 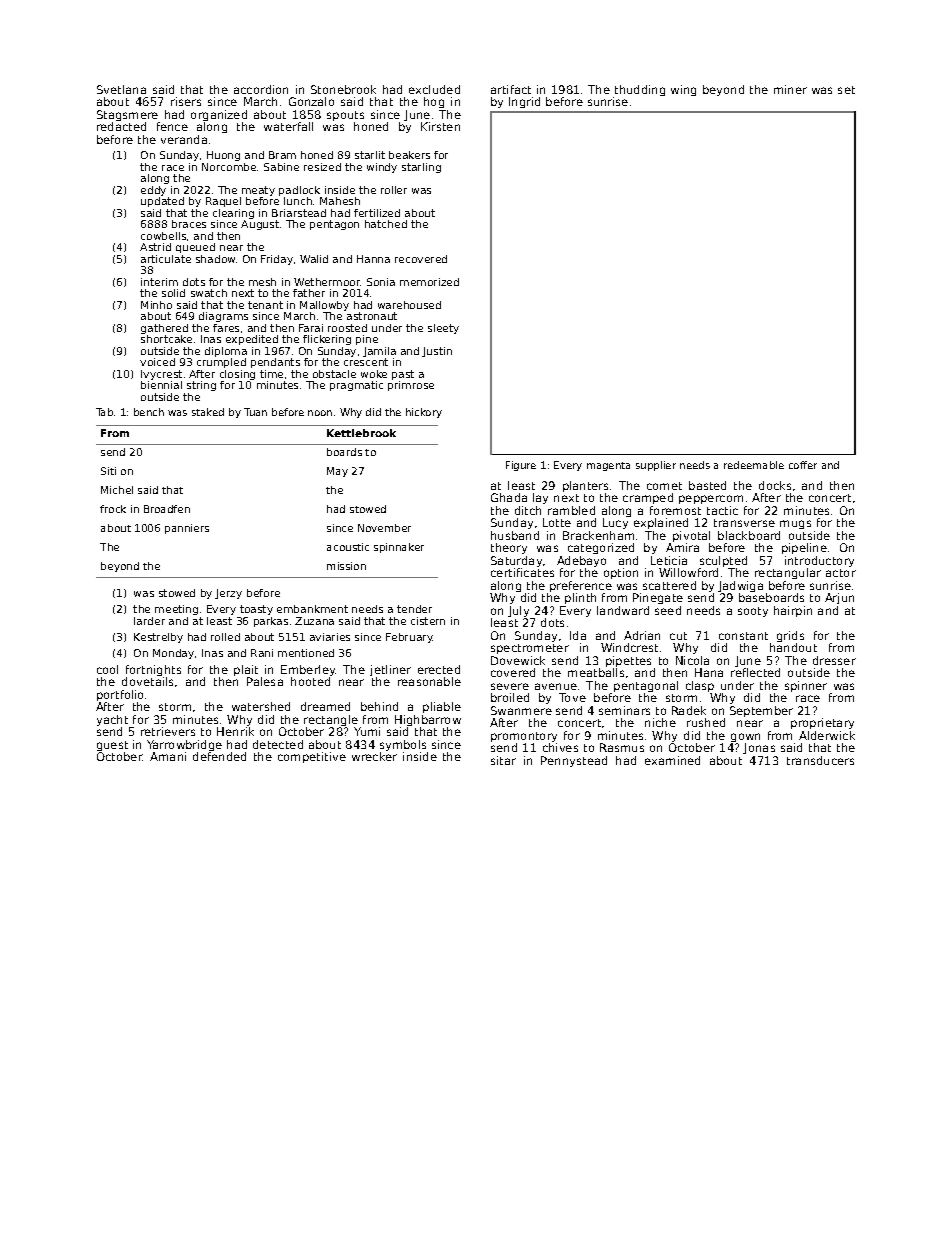 I want to click on defended, so click(x=219, y=756).
